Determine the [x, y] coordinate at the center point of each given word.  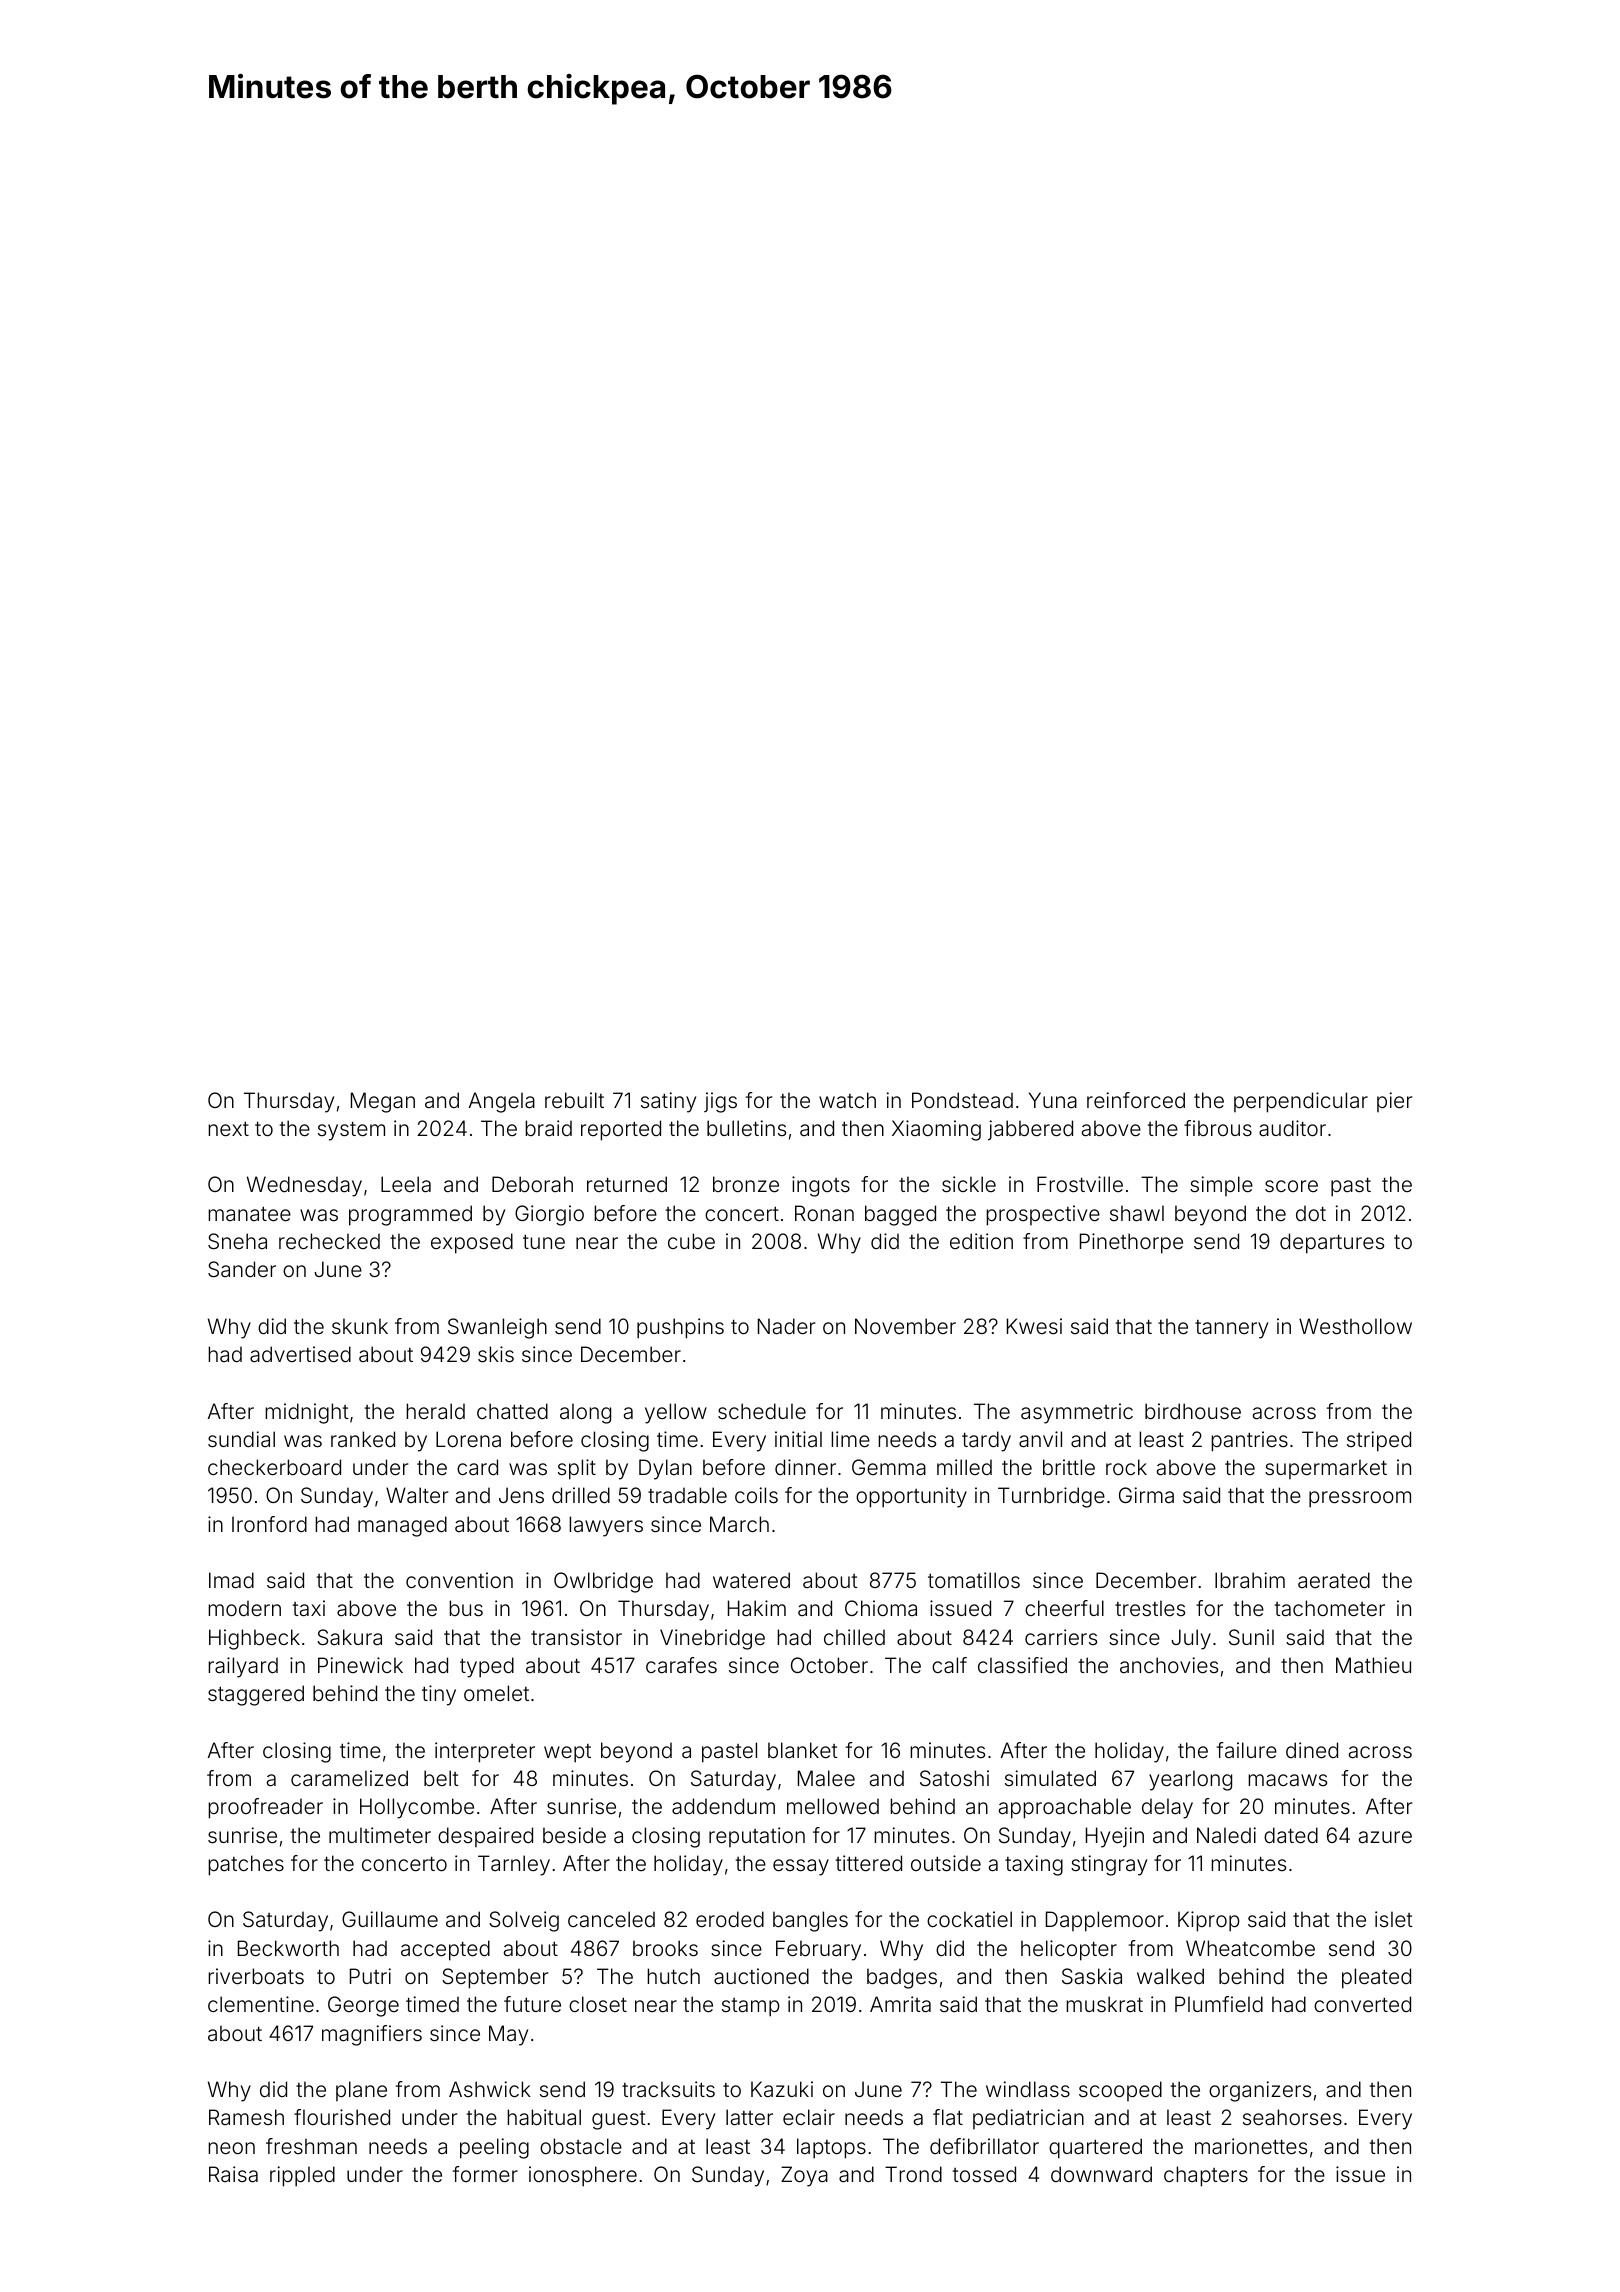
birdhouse [1193, 1411]
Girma [1146, 1495]
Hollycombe [417, 1808]
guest [619, 2120]
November [905, 1326]
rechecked [329, 1241]
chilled [854, 1637]
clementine [261, 2004]
